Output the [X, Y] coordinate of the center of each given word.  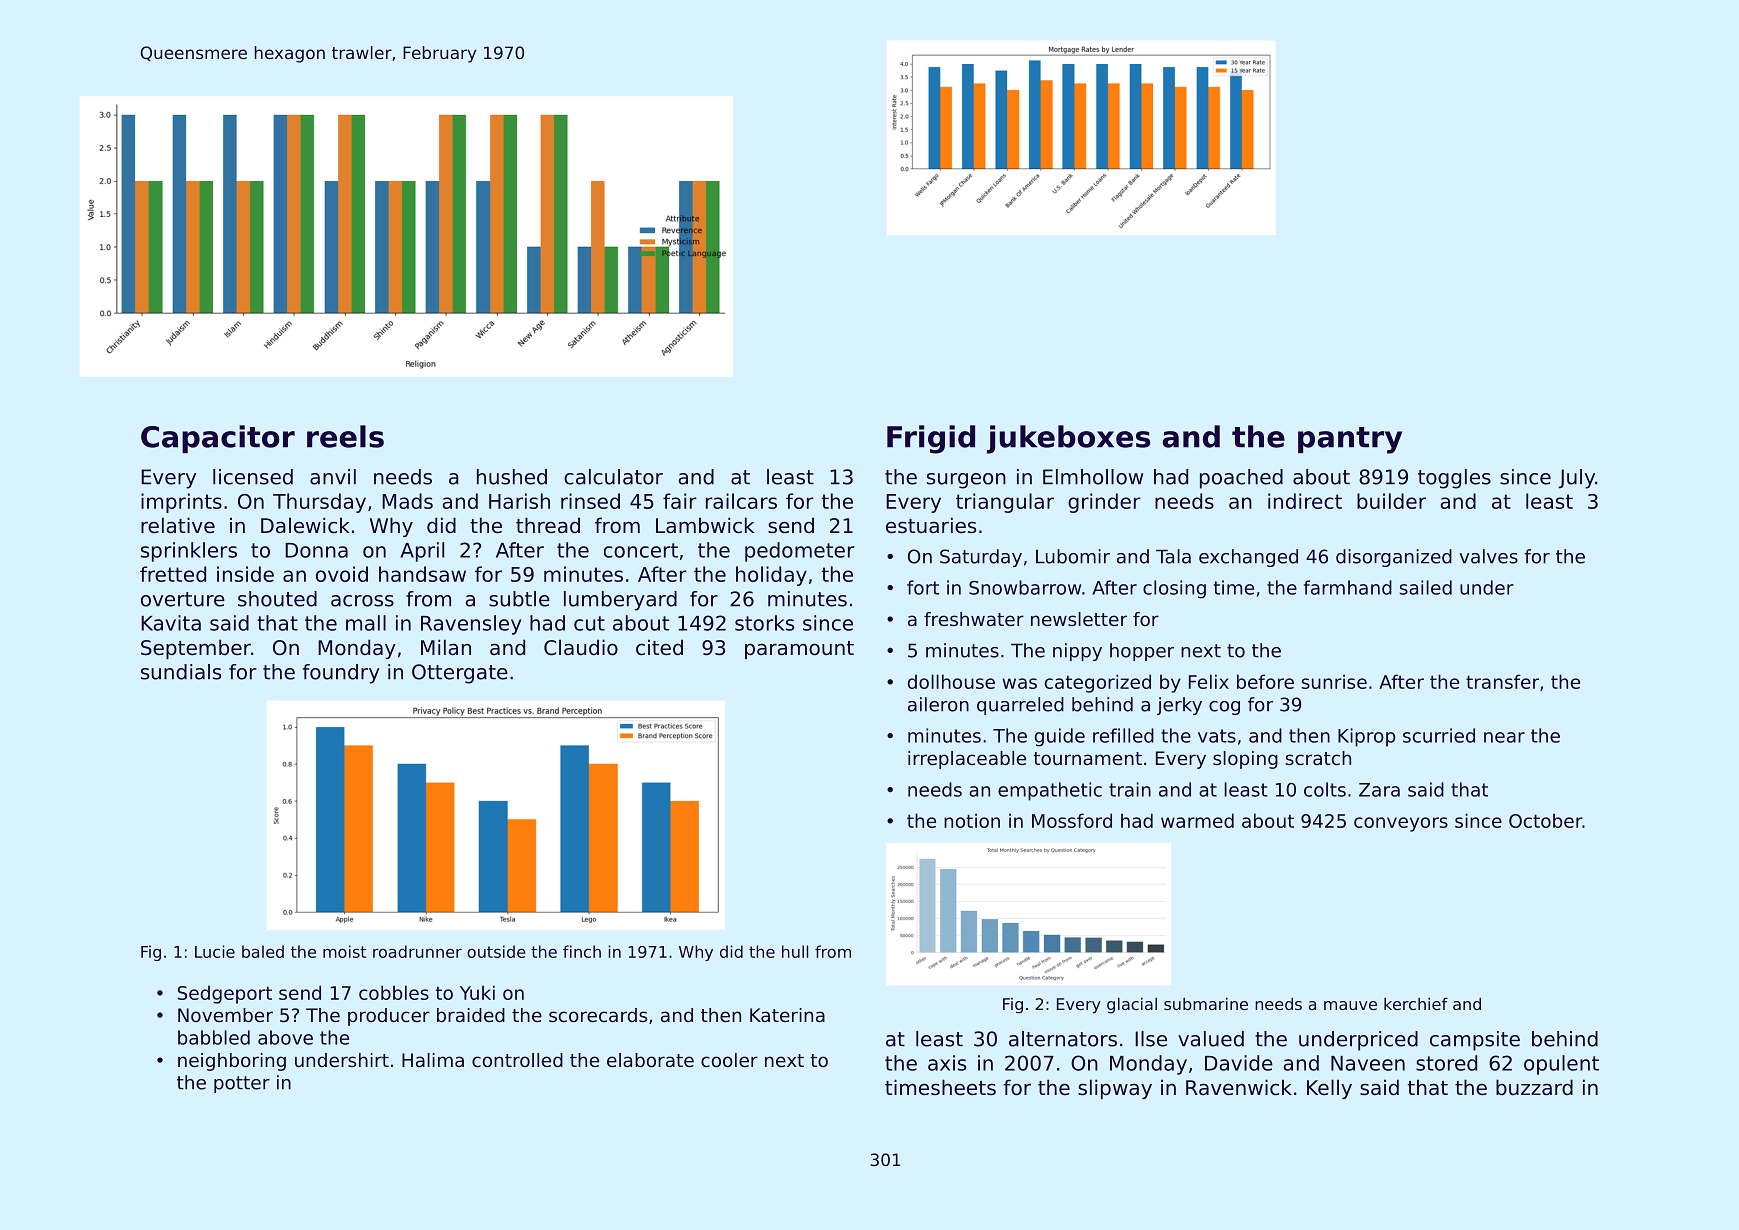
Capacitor [218, 439]
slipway [1115, 1089]
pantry [1350, 440]
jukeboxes [1069, 439]
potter [242, 1084]
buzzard [1534, 1087]
